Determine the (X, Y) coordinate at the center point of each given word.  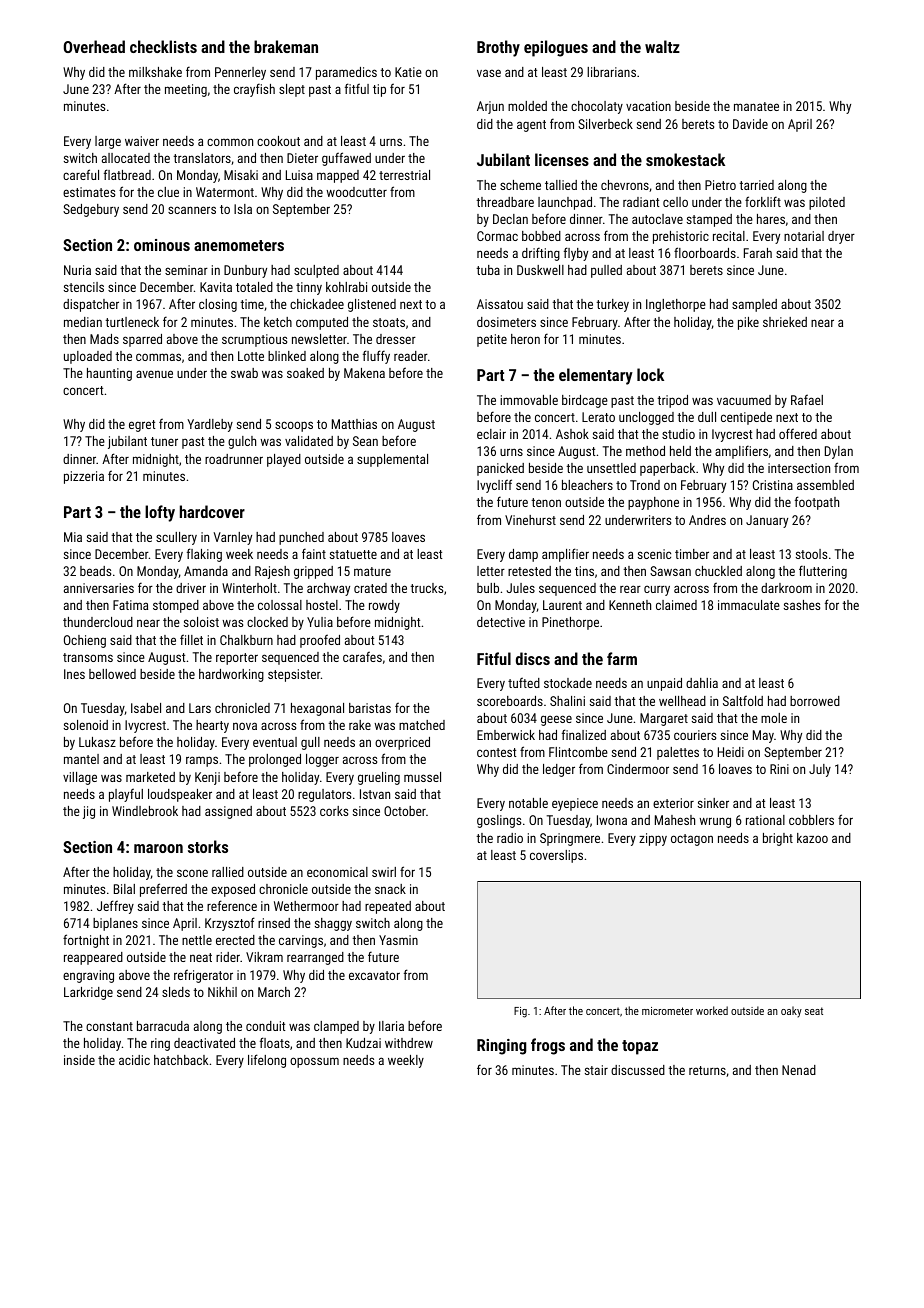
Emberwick (506, 735)
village (80, 778)
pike (748, 323)
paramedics (346, 73)
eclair (491, 434)
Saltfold (743, 700)
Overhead (94, 46)
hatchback (181, 1060)
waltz (662, 46)
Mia (73, 537)
